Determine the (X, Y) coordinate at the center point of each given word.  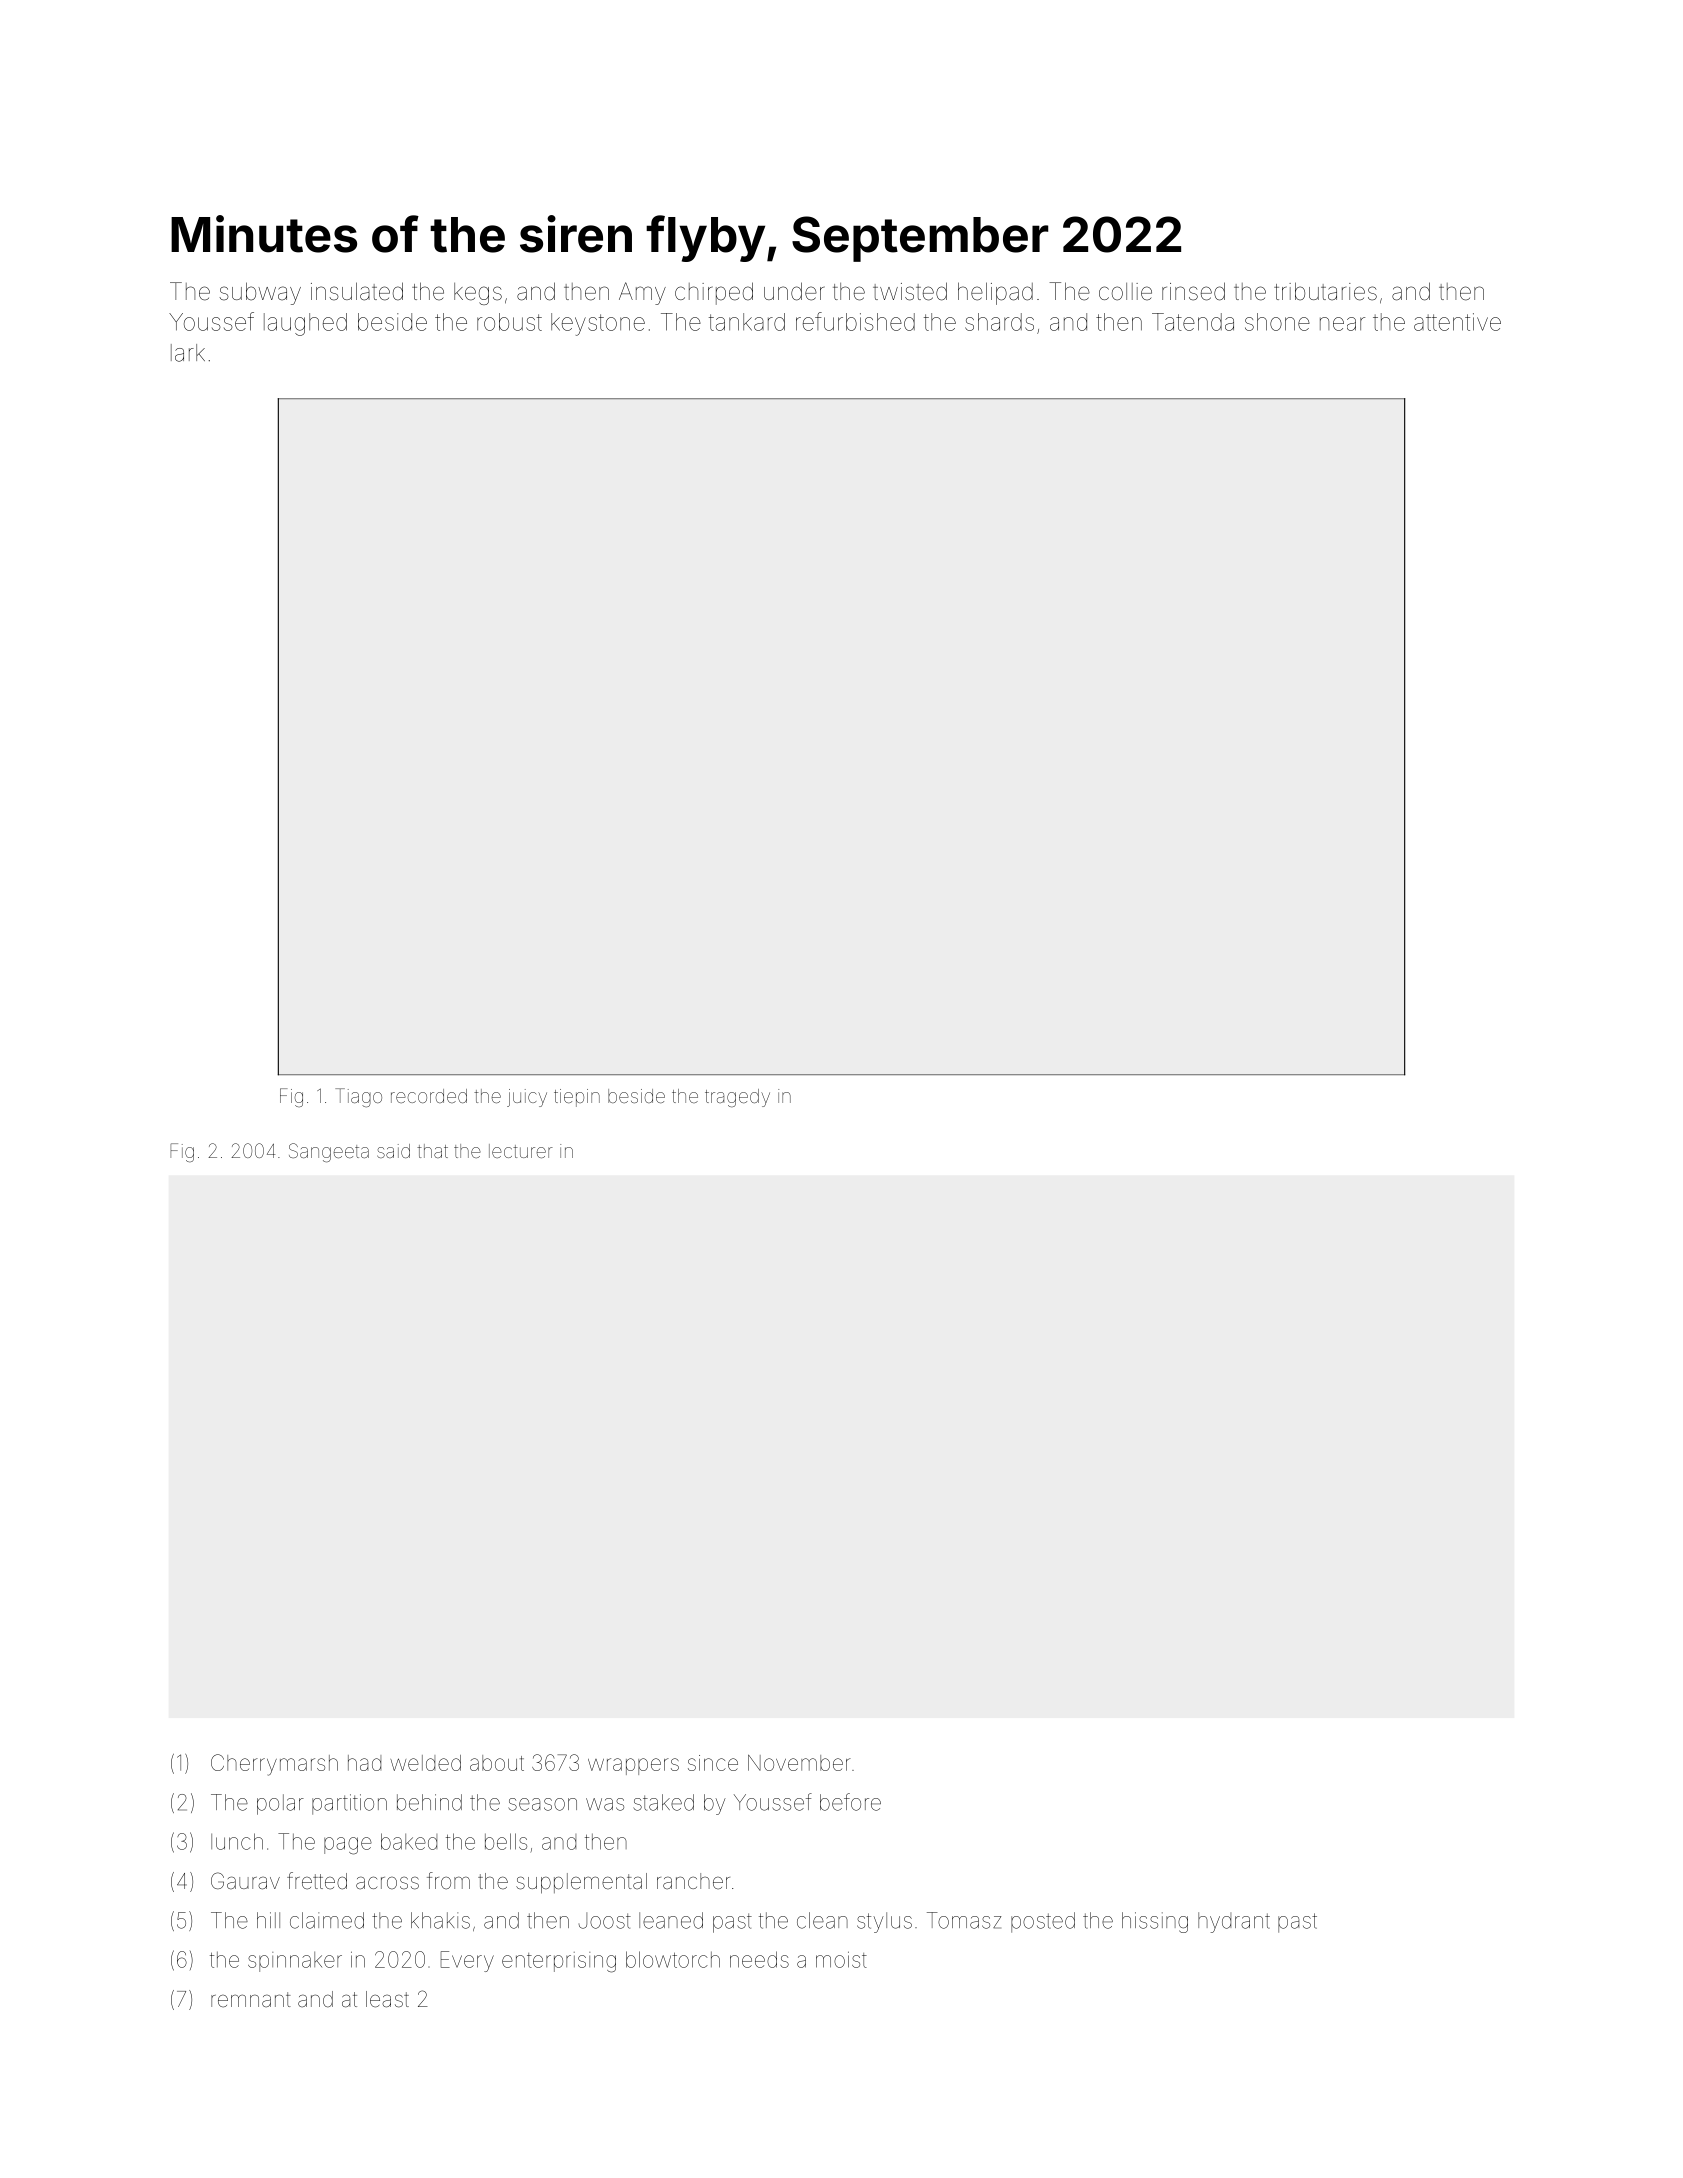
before (850, 1802)
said (393, 1151)
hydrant (1234, 1922)
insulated (357, 291)
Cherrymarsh (274, 1765)
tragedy (737, 1098)
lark (188, 353)
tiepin (577, 1098)
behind (429, 1802)
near (1342, 324)
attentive (1457, 322)
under (794, 291)
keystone (598, 324)
